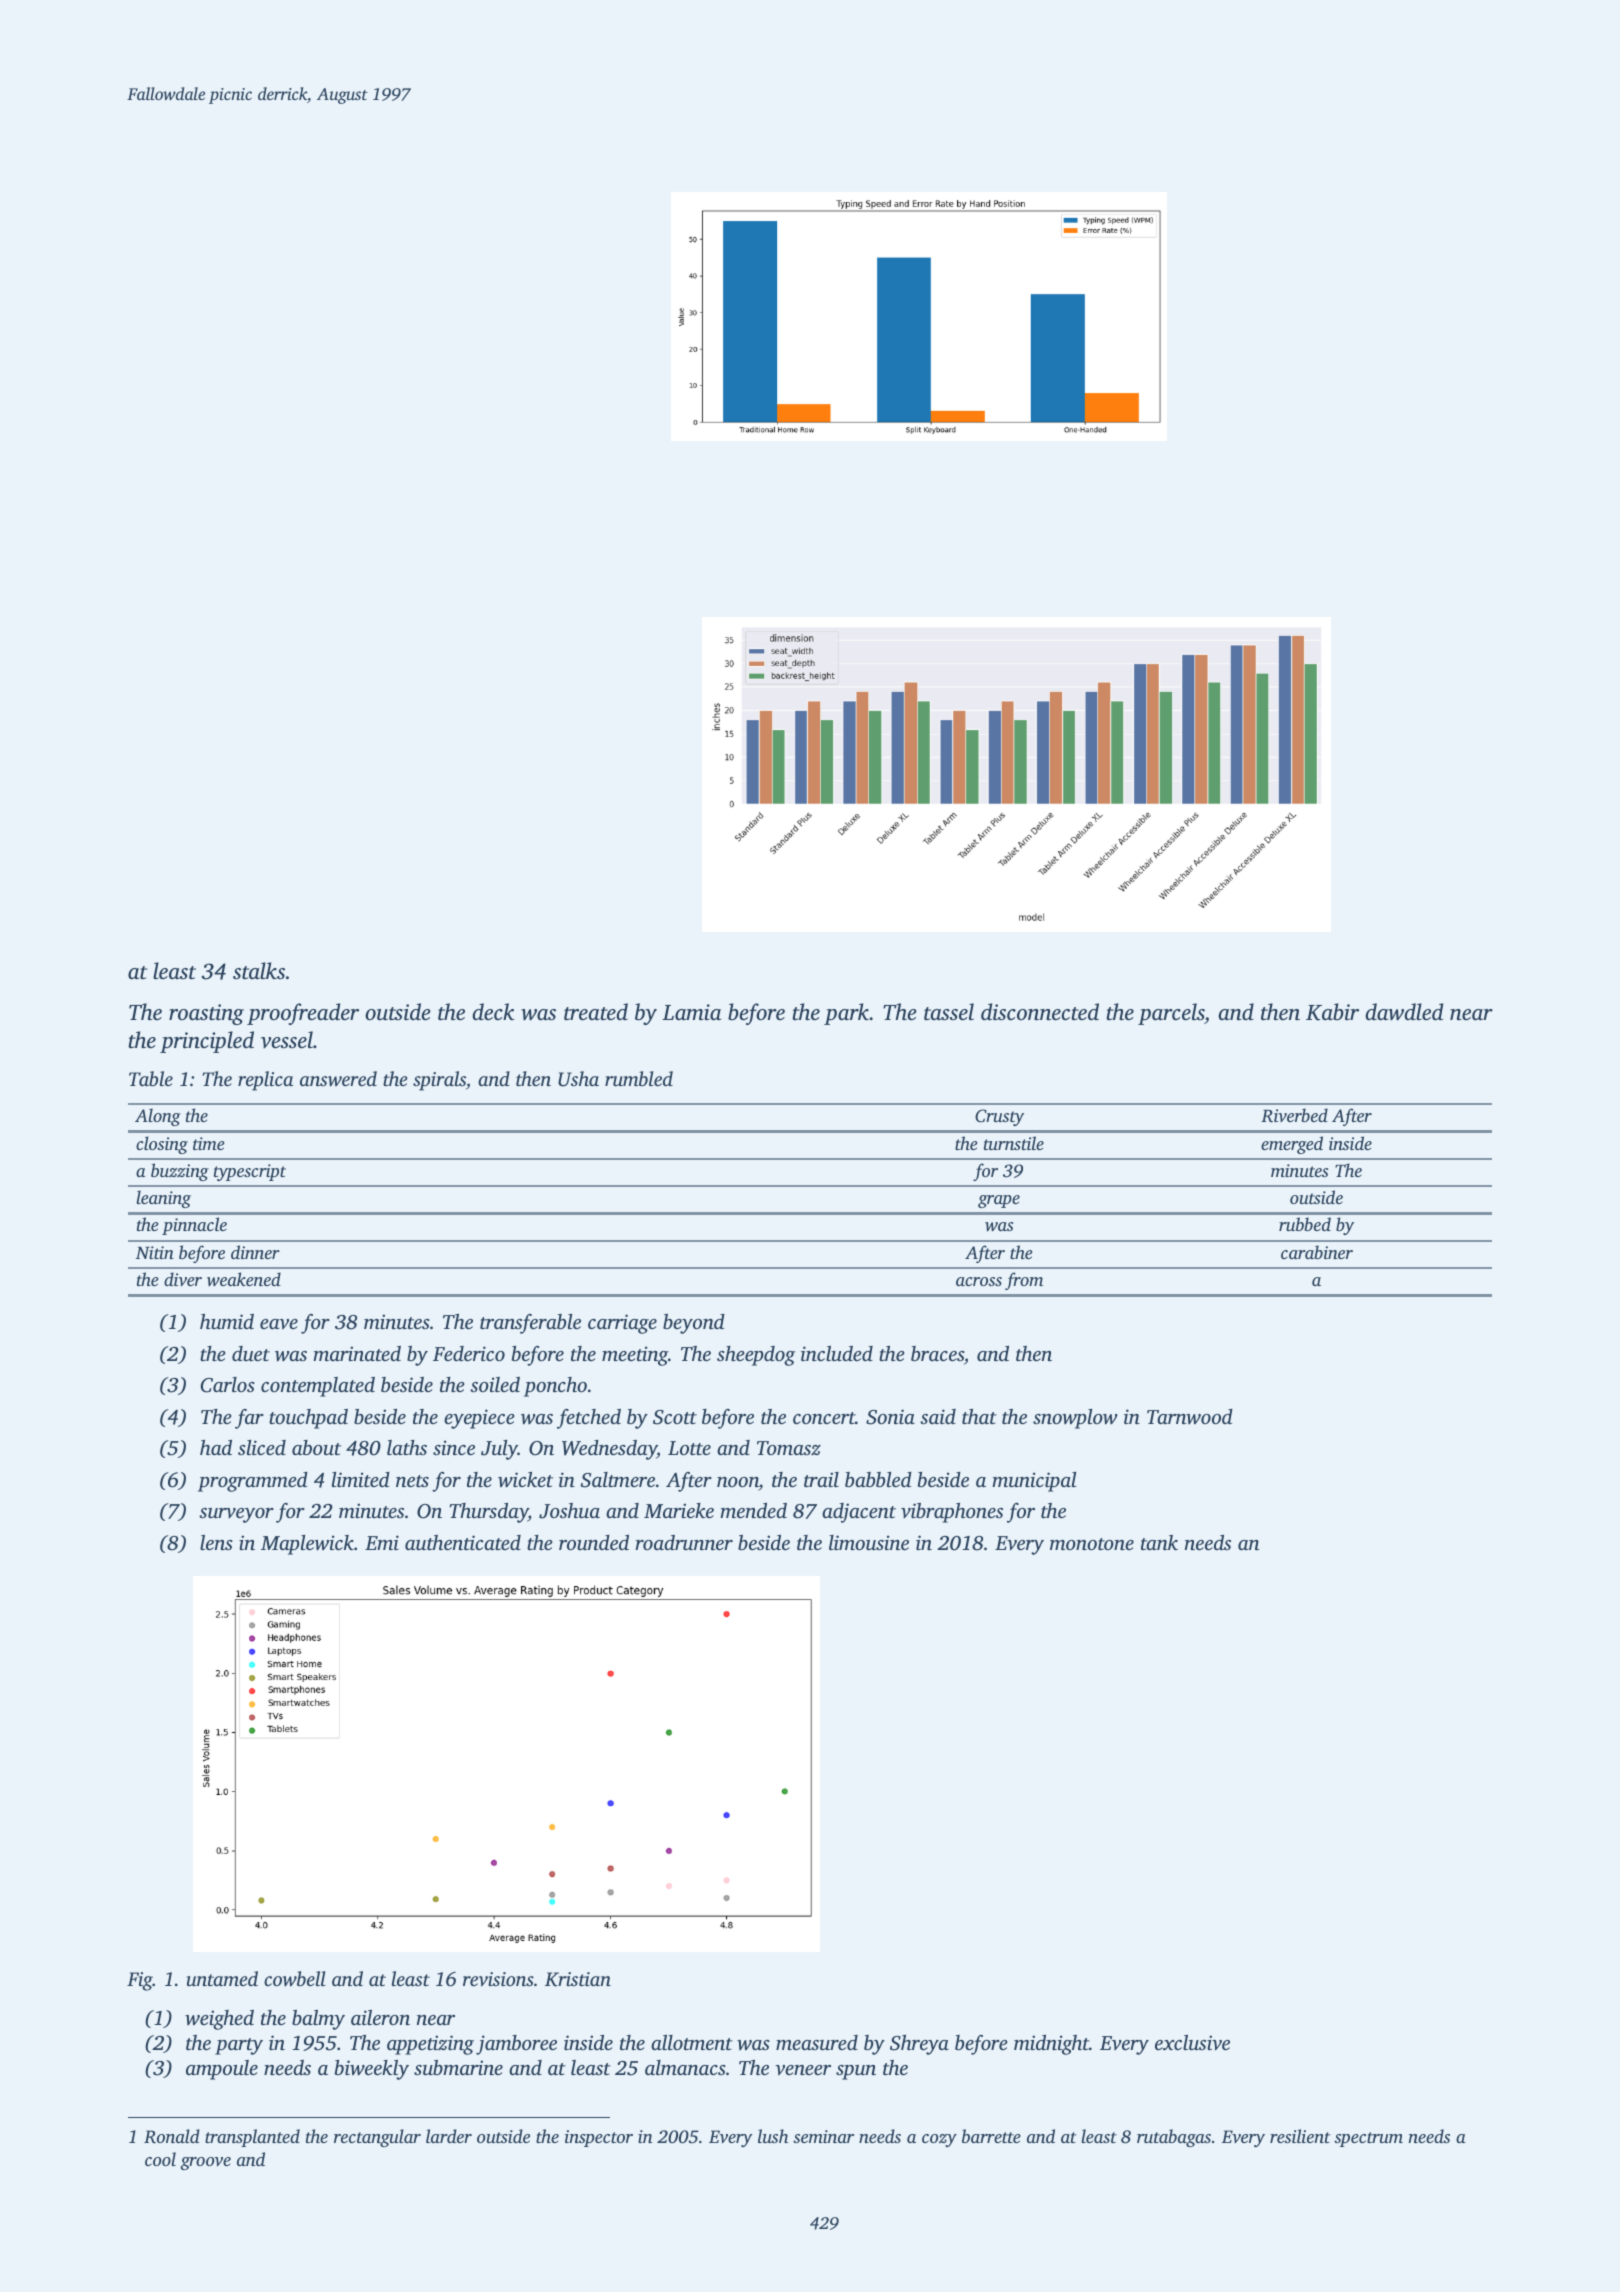 The width and height of the screenshot is (1620, 2292). Describe the element at coordinates (1317, 1252) in the screenshot. I see `carabiner` at that location.
